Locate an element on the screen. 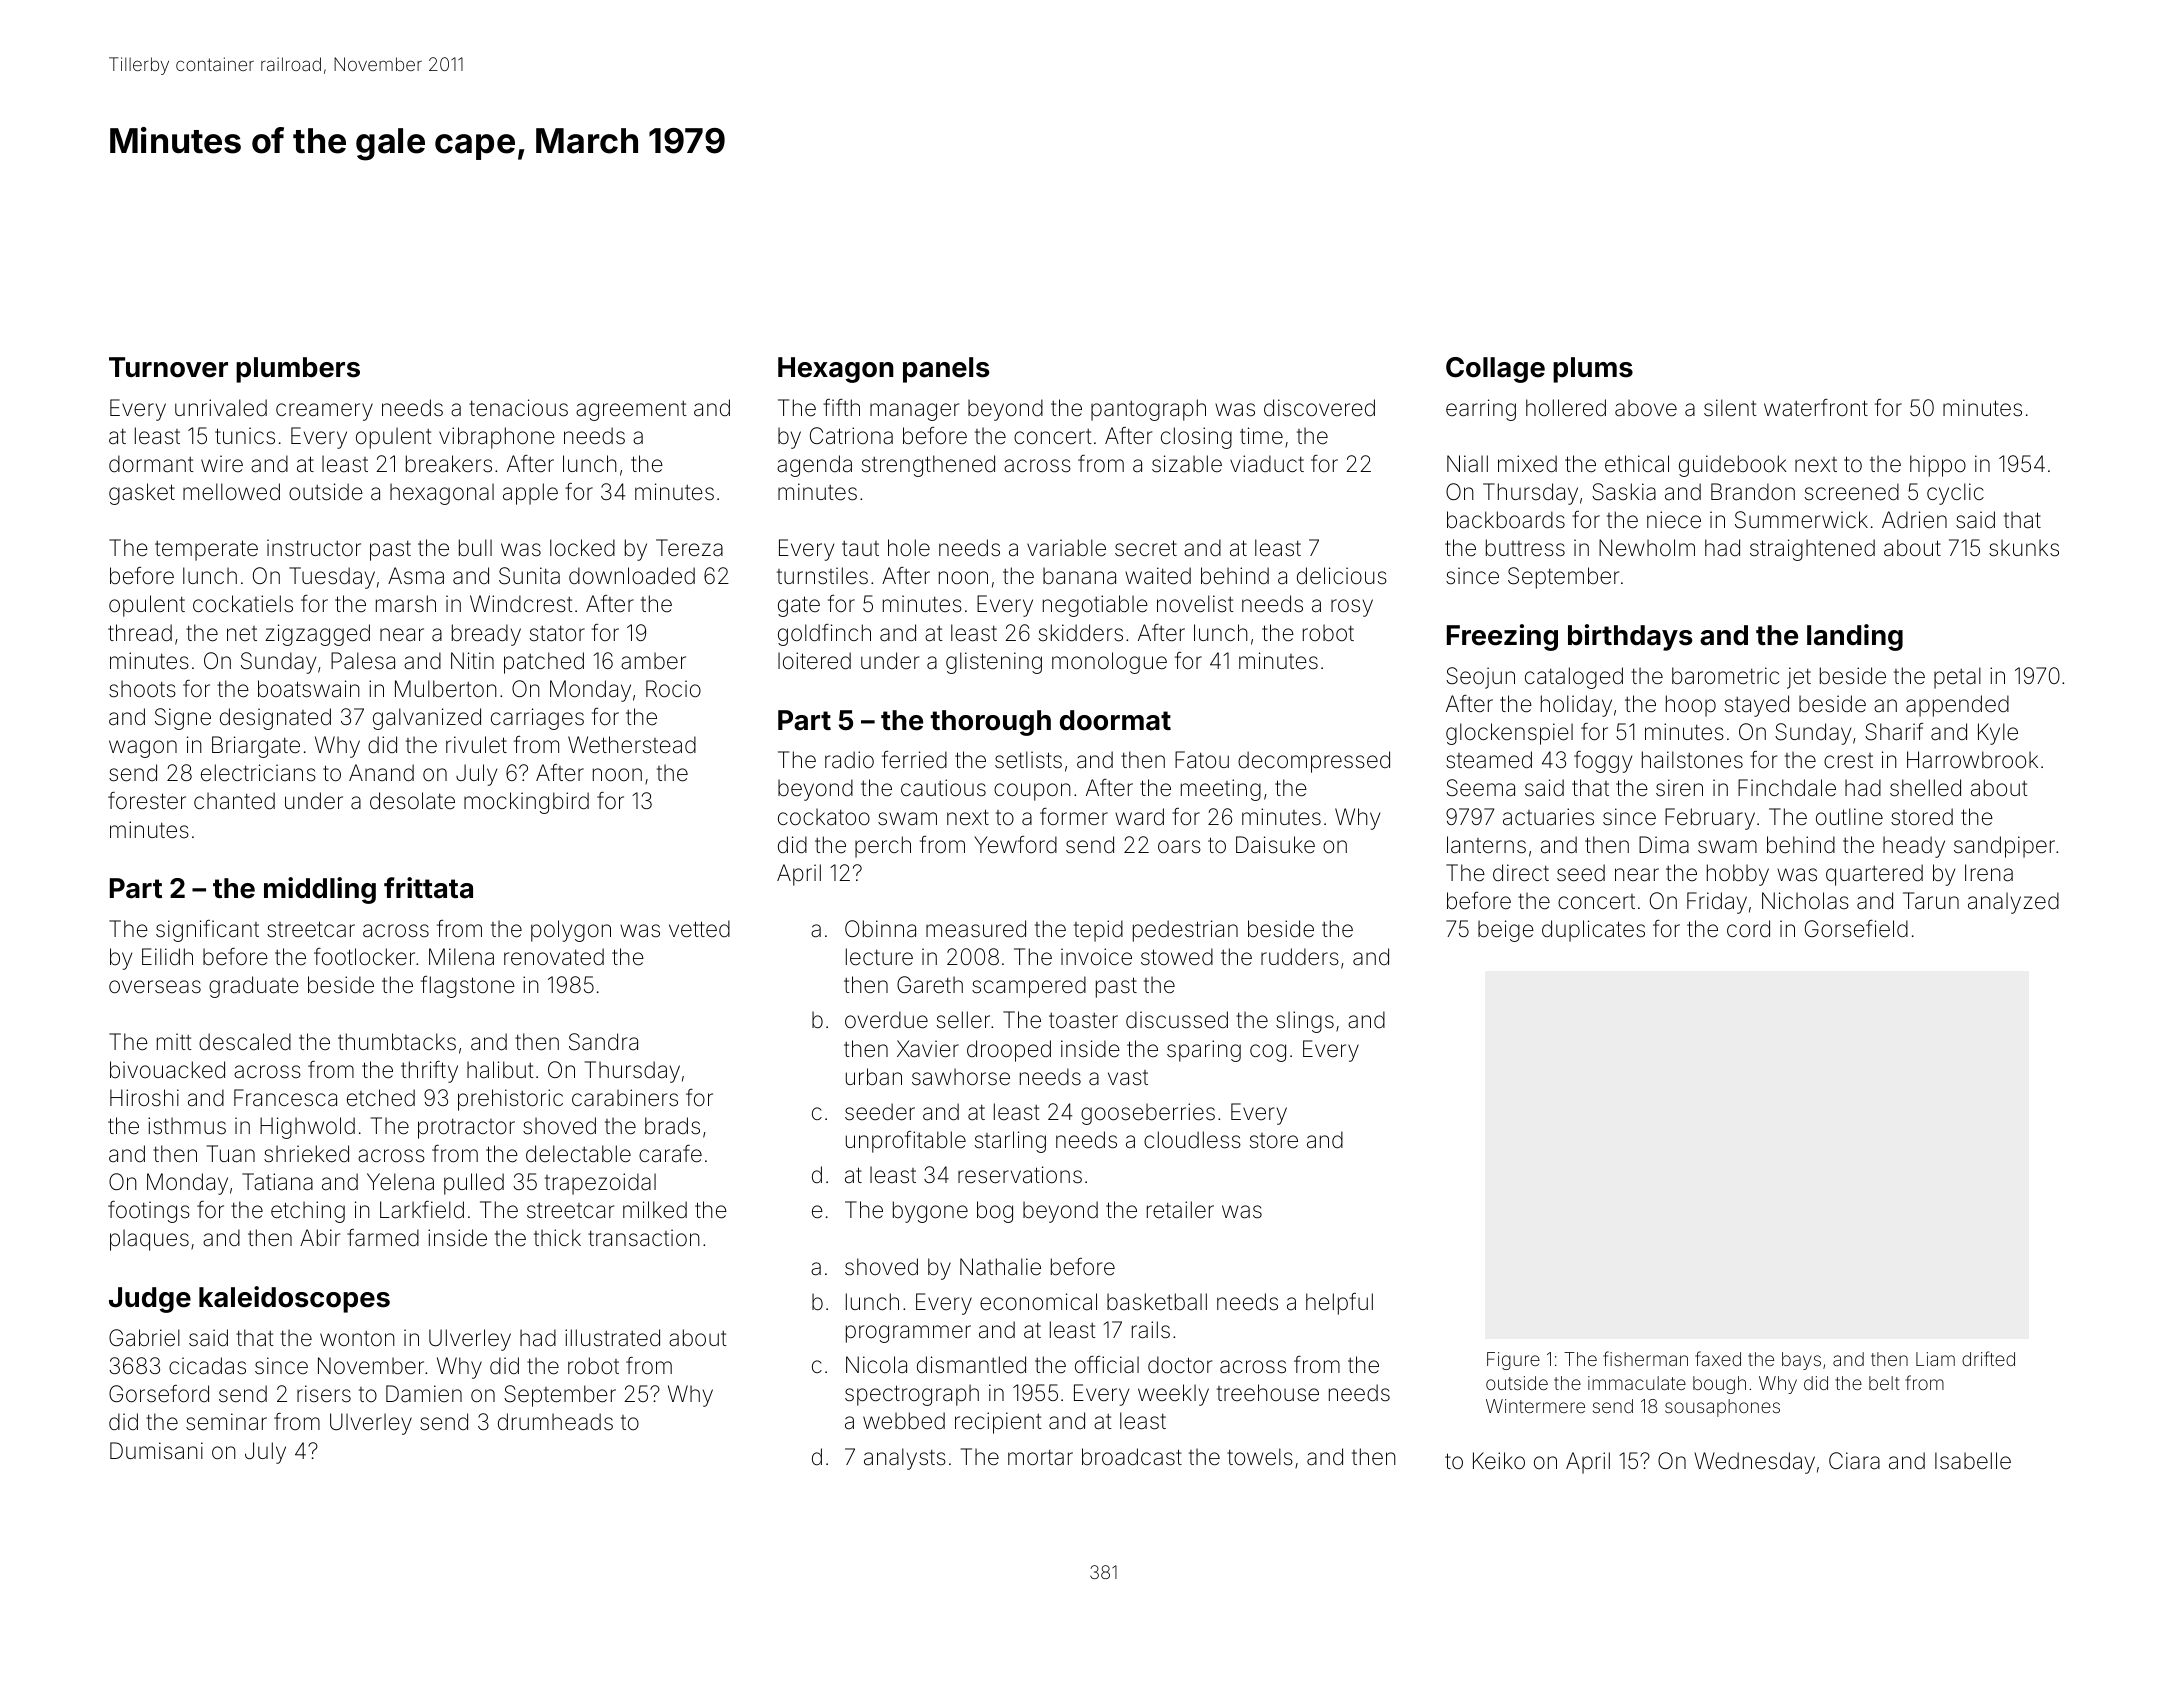 Image resolution: width=2178 pixels, height=1683 pixels. above is located at coordinates (1646, 408).
